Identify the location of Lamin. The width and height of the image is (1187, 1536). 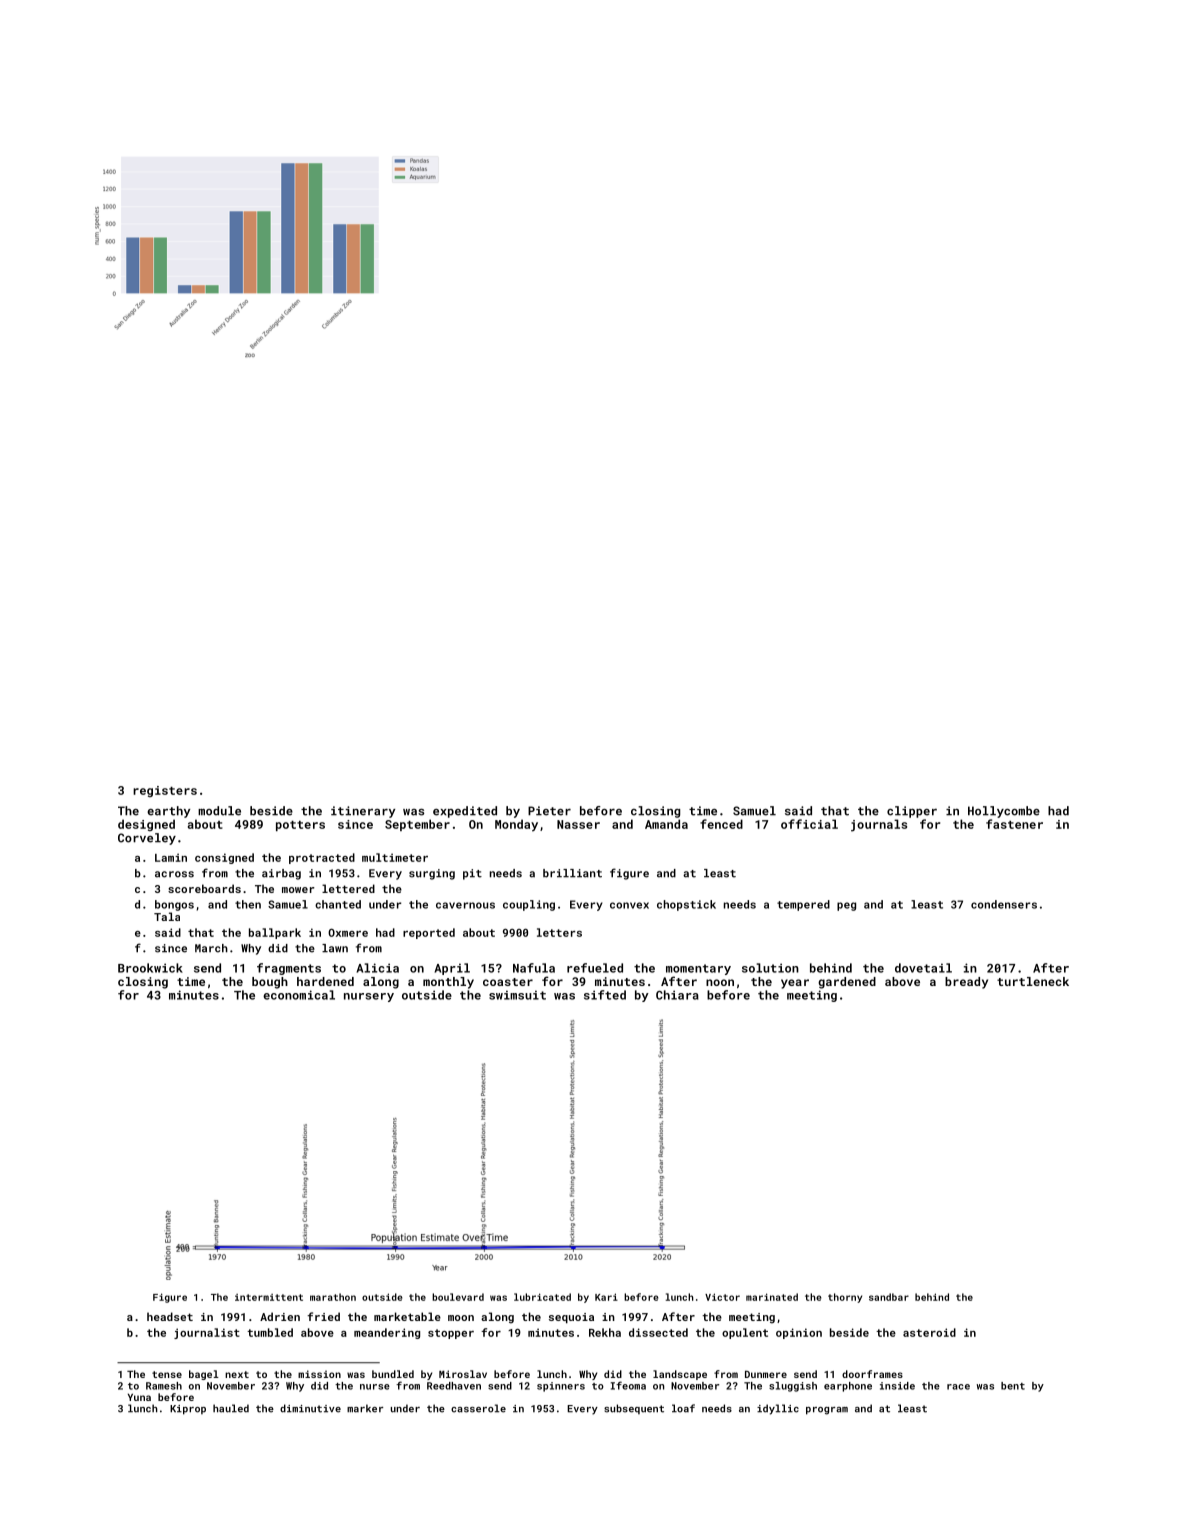
(171, 857).
